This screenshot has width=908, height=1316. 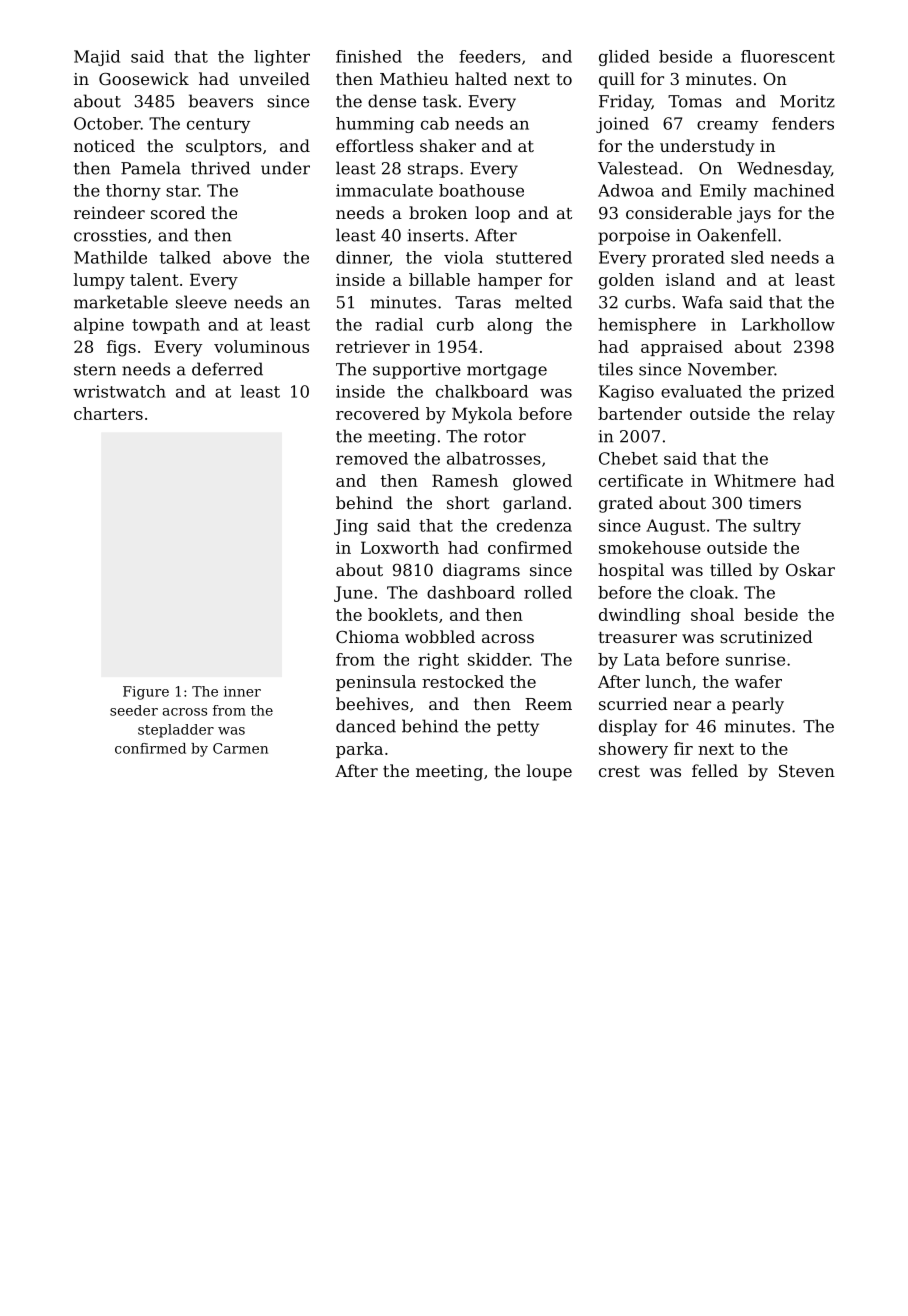 I want to click on broken, so click(x=438, y=212).
